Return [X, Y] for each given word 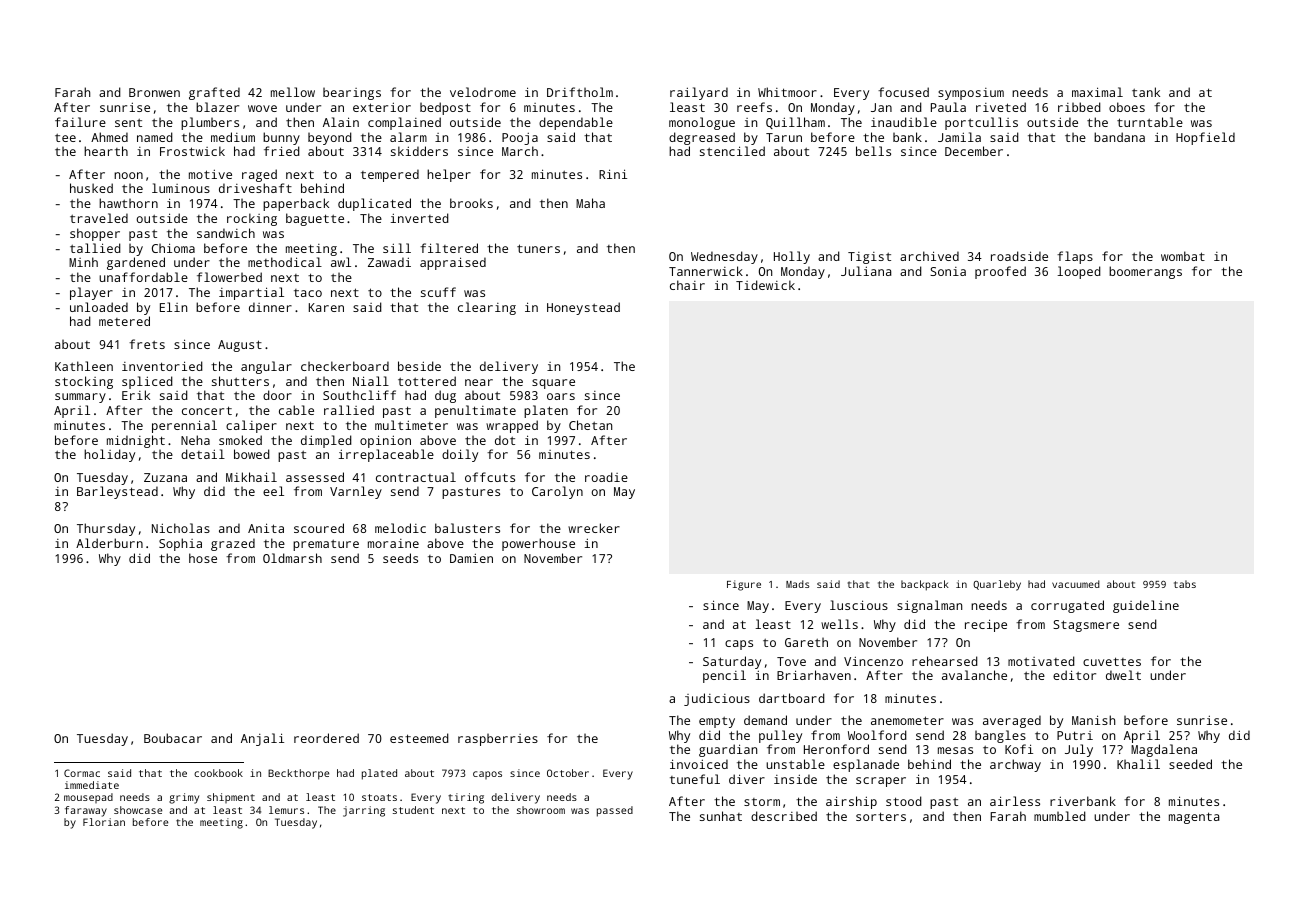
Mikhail [251, 477]
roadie [606, 477]
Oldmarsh [292, 558]
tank [1146, 92]
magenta [1194, 818]
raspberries [498, 739]
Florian [104, 822]
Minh [83, 262]
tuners [538, 248]
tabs [1185, 584]
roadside [1019, 256]
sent [128, 122]
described [784, 816]
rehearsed [945, 661]
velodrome [483, 92]
